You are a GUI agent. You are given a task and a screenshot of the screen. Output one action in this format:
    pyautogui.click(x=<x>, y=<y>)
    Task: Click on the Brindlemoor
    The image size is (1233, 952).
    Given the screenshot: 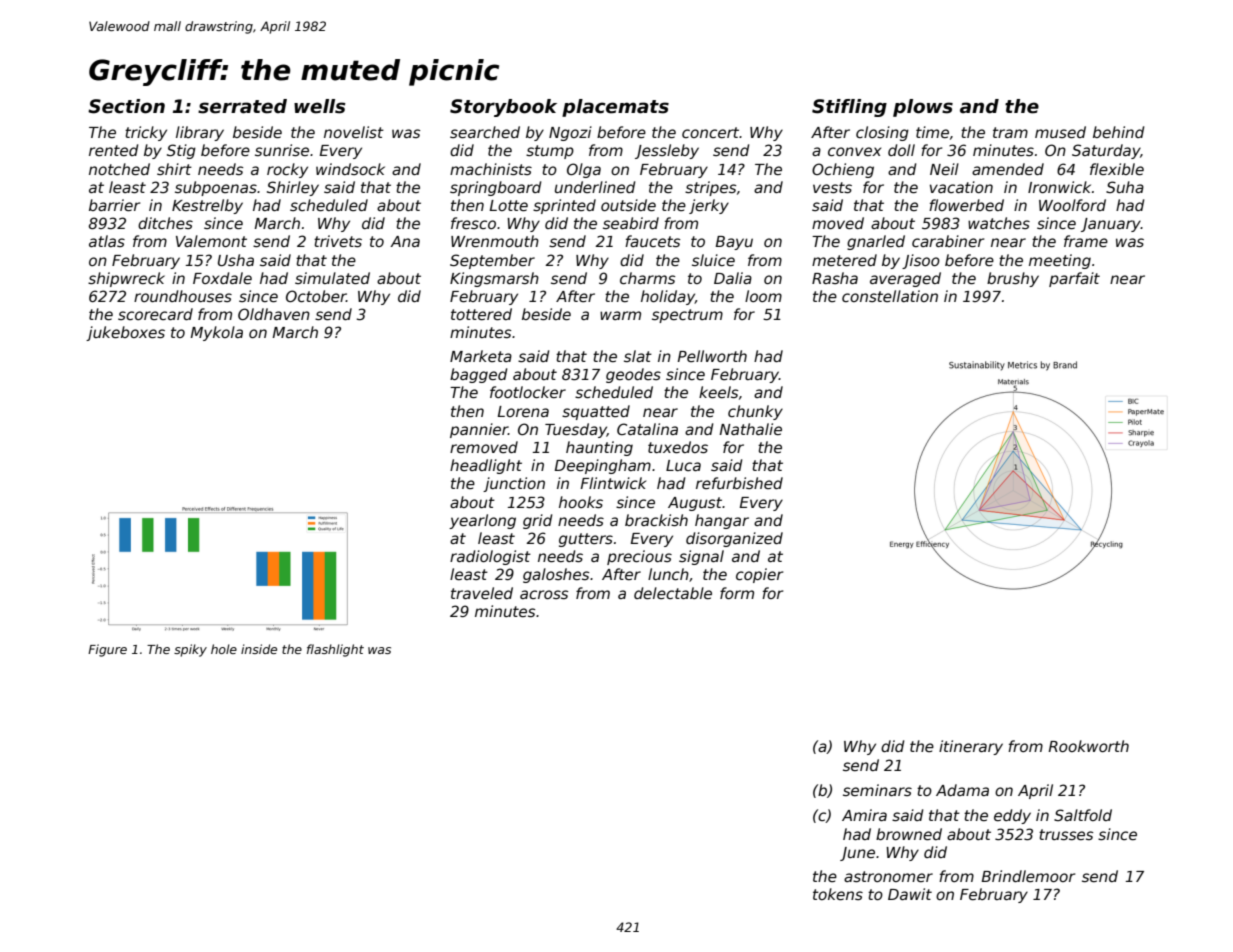 What is the action you would take?
    pyautogui.click(x=1028, y=876)
